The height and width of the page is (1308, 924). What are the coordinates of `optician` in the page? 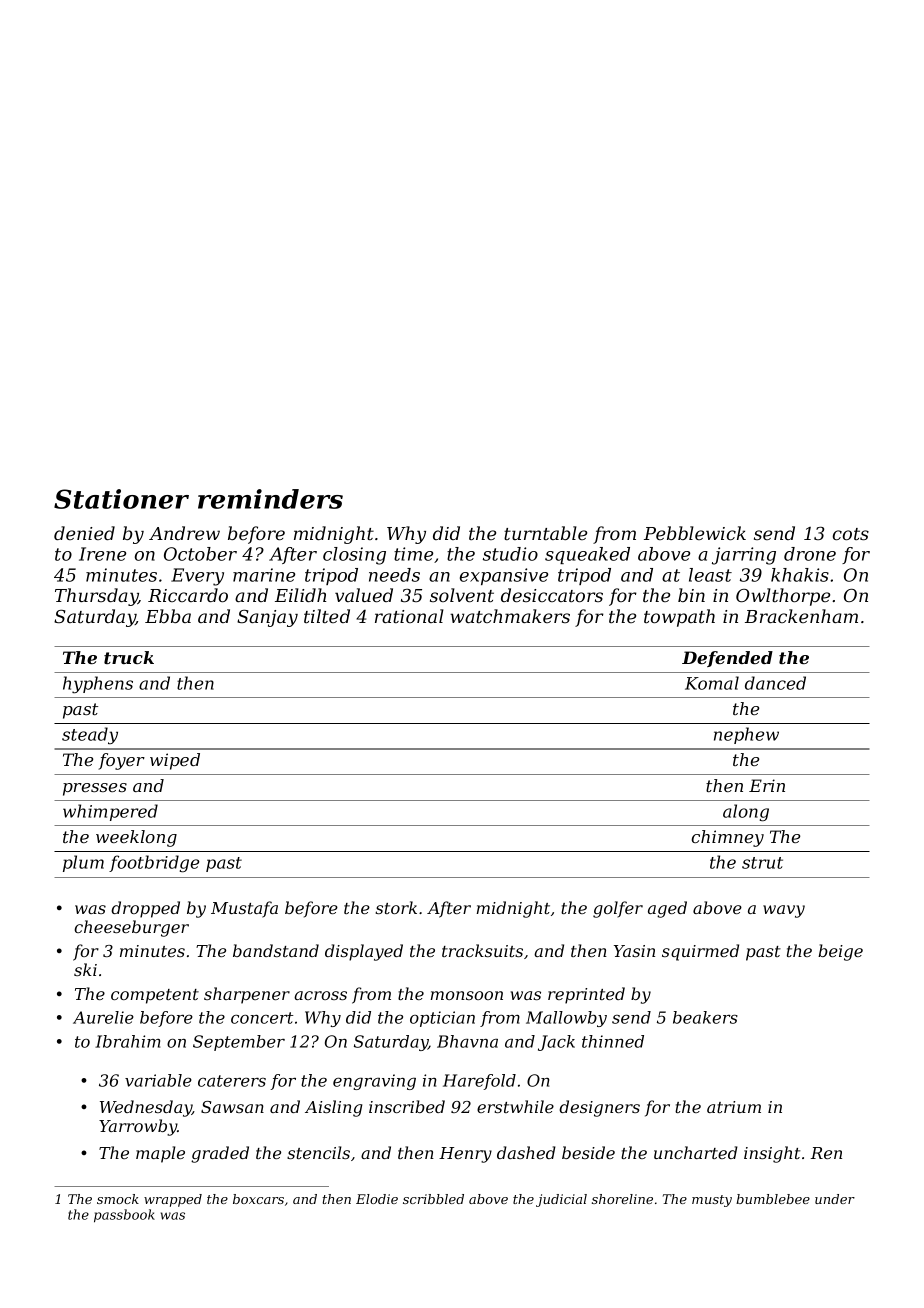 It's located at (442, 1019).
